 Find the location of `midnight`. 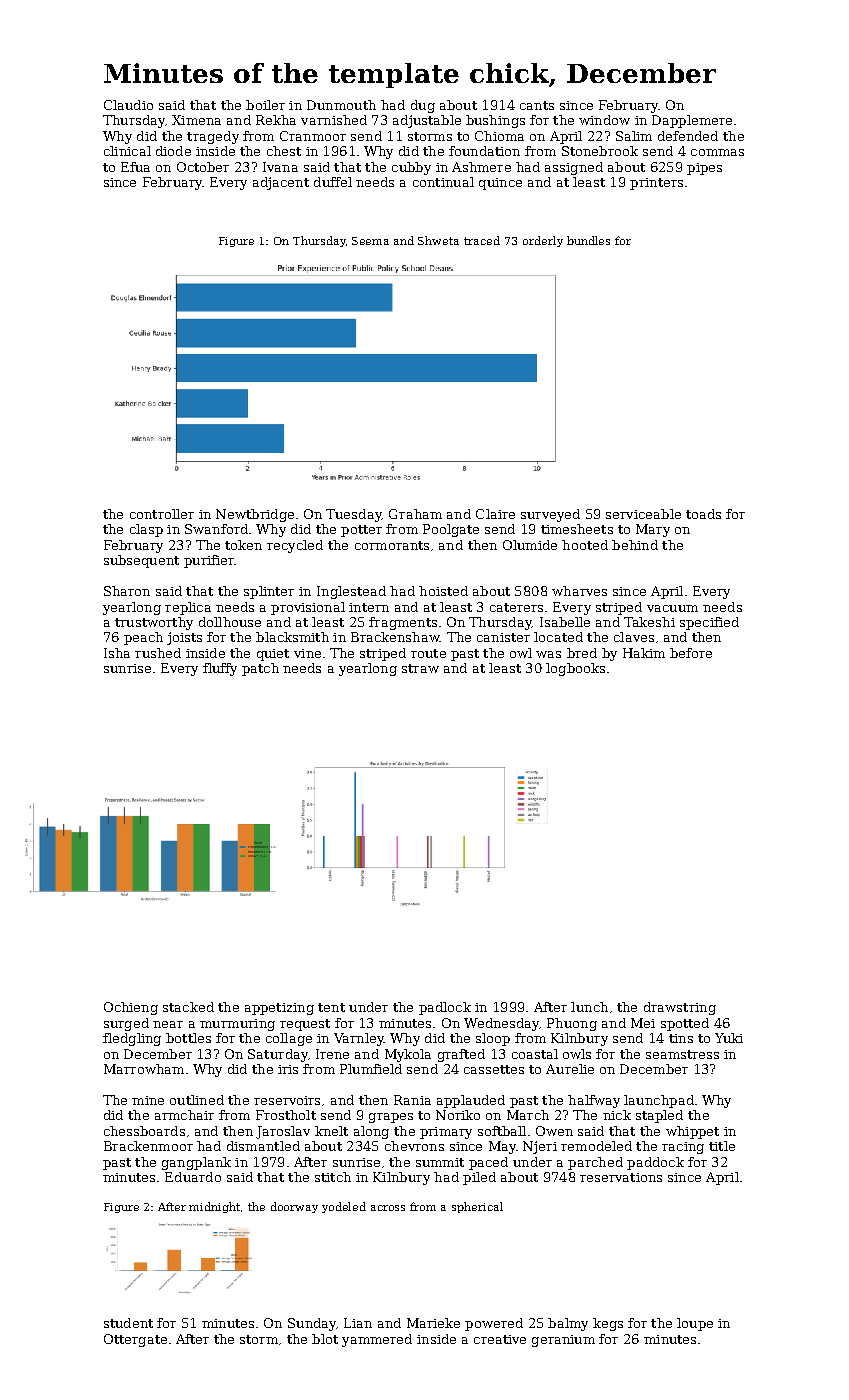

midnight is located at coordinates (215, 1207).
